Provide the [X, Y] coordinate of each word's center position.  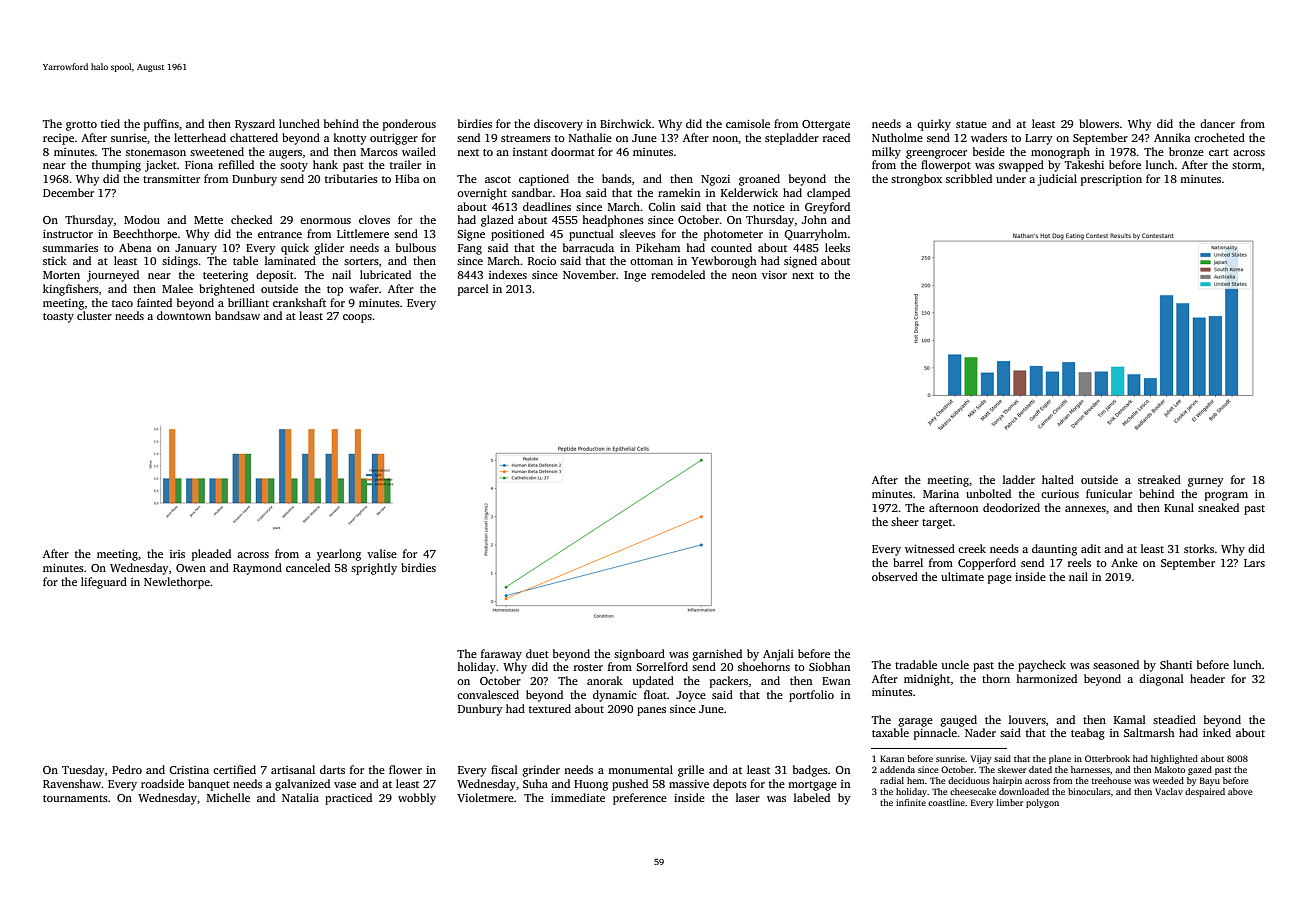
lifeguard [104, 583]
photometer [733, 235]
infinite [911, 802]
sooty [294, 167]
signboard [639, 655]
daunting [1054, 550]
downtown [184, 315]
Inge [635, 276]
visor [774, 275]
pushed [630, 785]
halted [1058, 479]
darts [332, 769]
